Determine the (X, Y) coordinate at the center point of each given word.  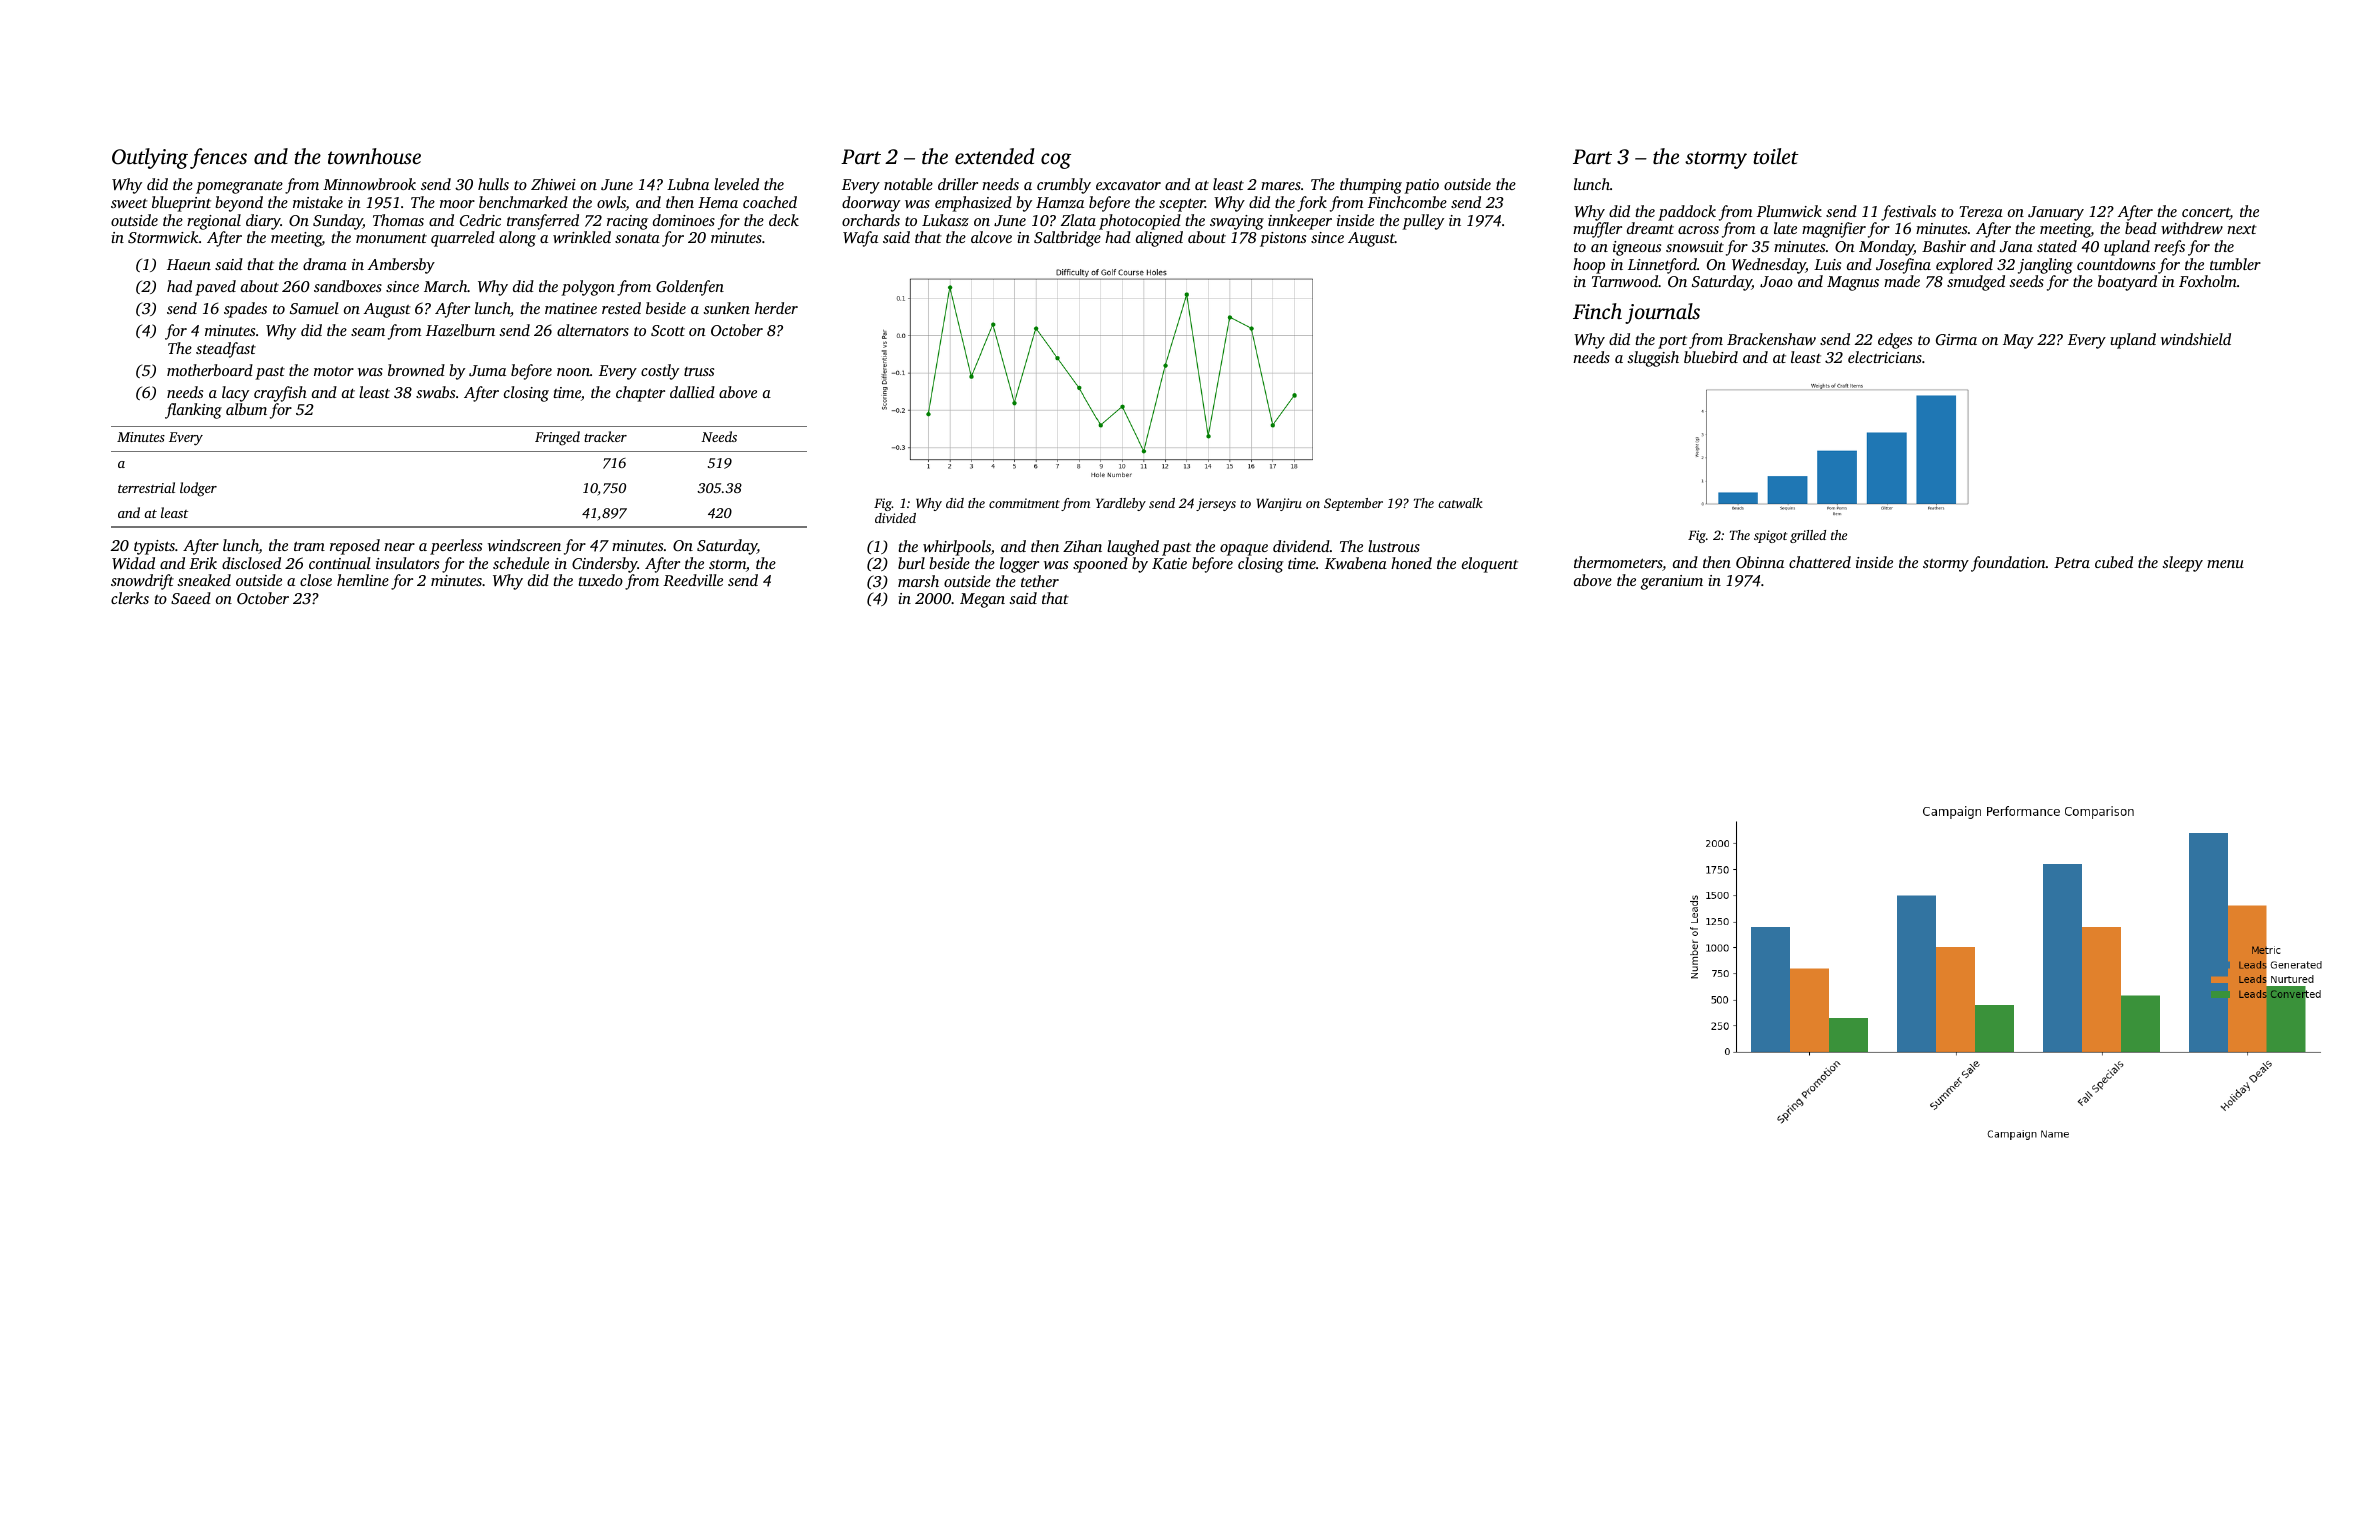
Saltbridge (1067, 239)
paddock (1687, 213)
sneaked (204, 580)
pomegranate (239, 187)
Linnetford (1662, 266)
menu (2225, 564)
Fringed (557, 438)
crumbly (1064, 186)
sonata (637, 238)
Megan (982, 600)
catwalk (1460, 503)
